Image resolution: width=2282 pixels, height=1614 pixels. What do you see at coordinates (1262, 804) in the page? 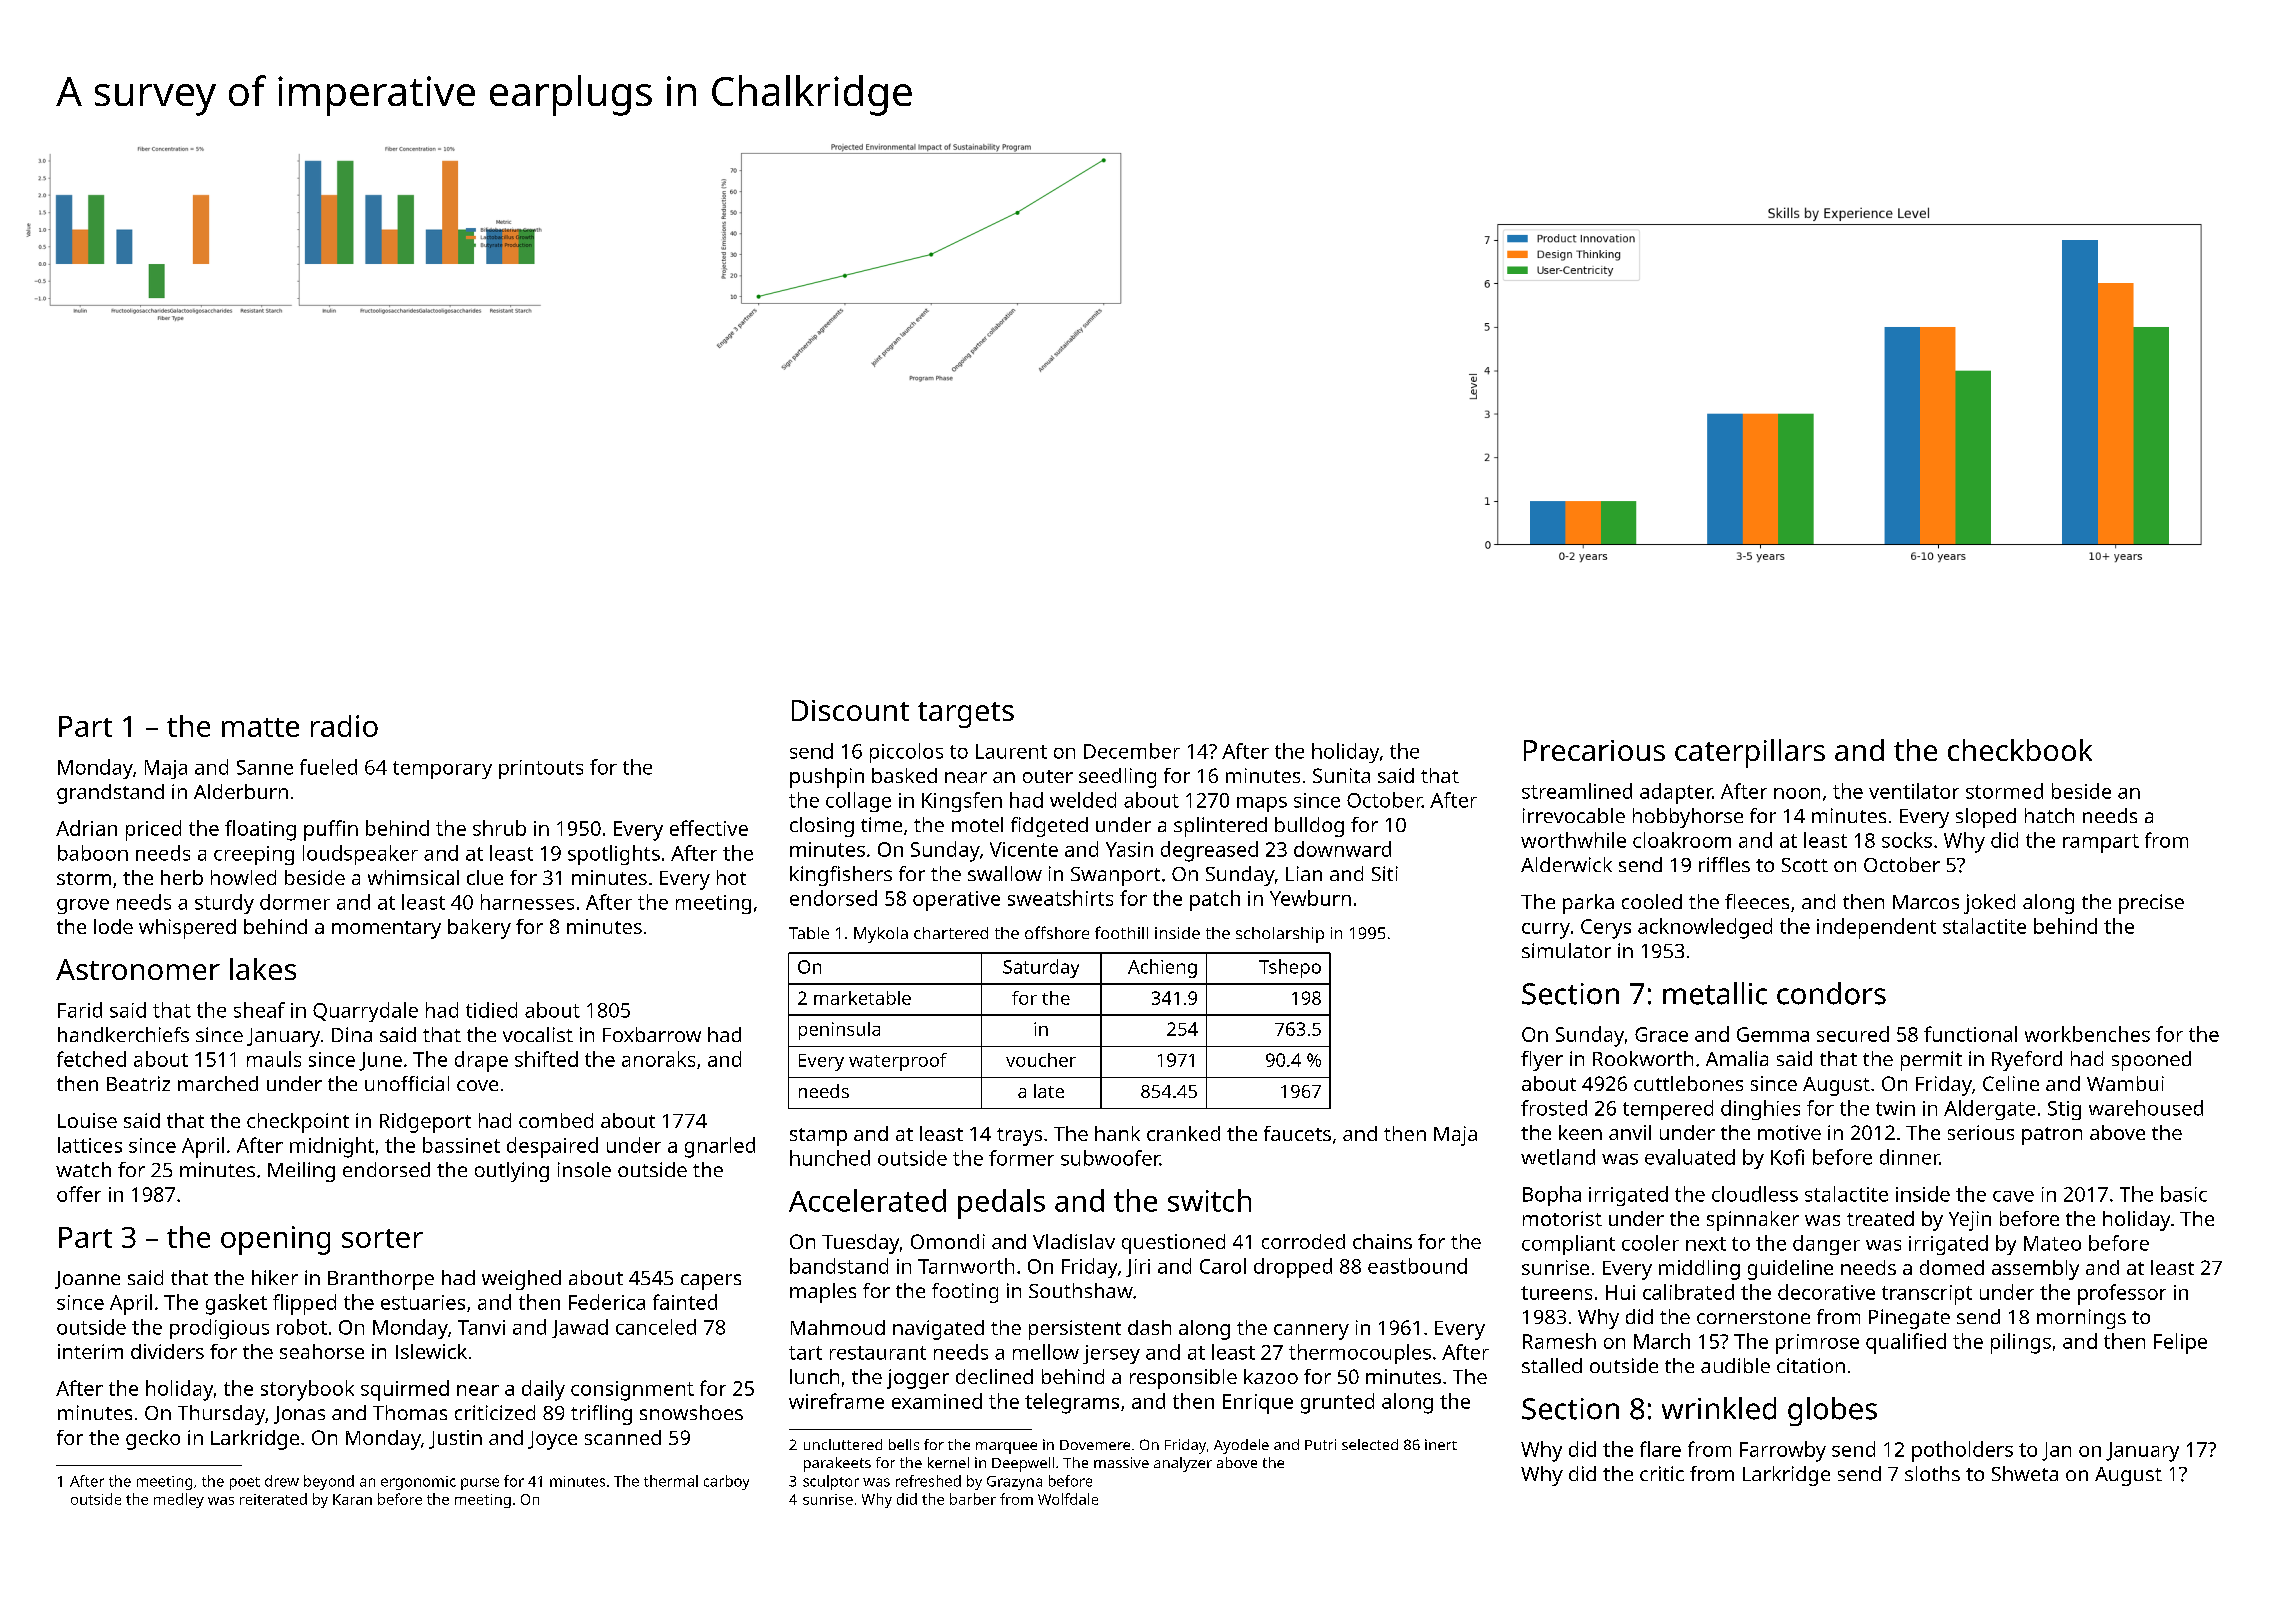
I see `maps` at bounding box center [1262, 804].
